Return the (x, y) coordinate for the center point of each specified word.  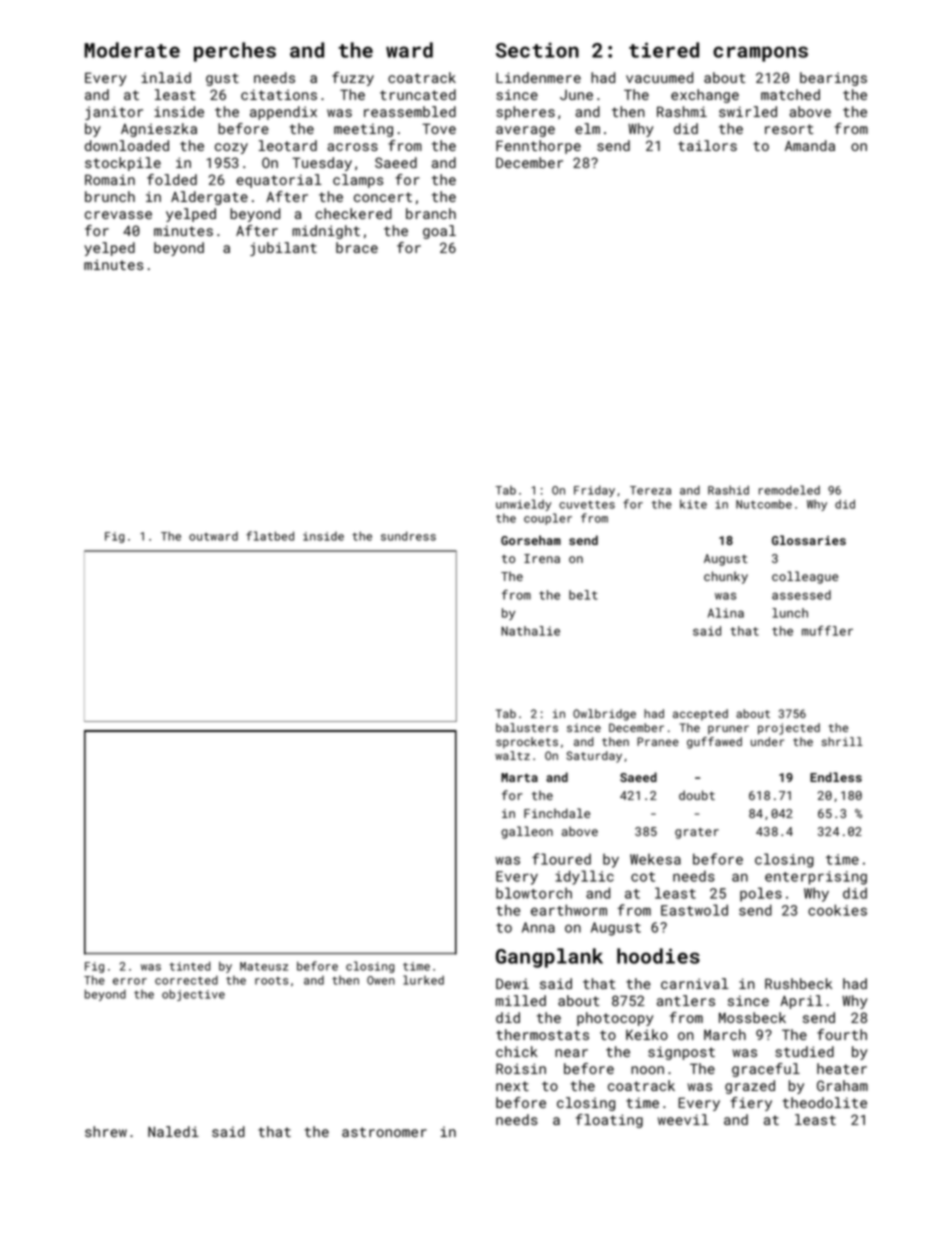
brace (357, 247)
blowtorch (534, 893)
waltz (512, 755)
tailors (707, 145)
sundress (408, 536)
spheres (525, 113)
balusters (527, 727)
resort (789, 129)
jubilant (283, 249)
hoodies (658, 956)
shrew (106, 1131)
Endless (836, 777)
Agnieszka (159, 130)
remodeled (789, 490)
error (130, 981)
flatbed (270, 536)
